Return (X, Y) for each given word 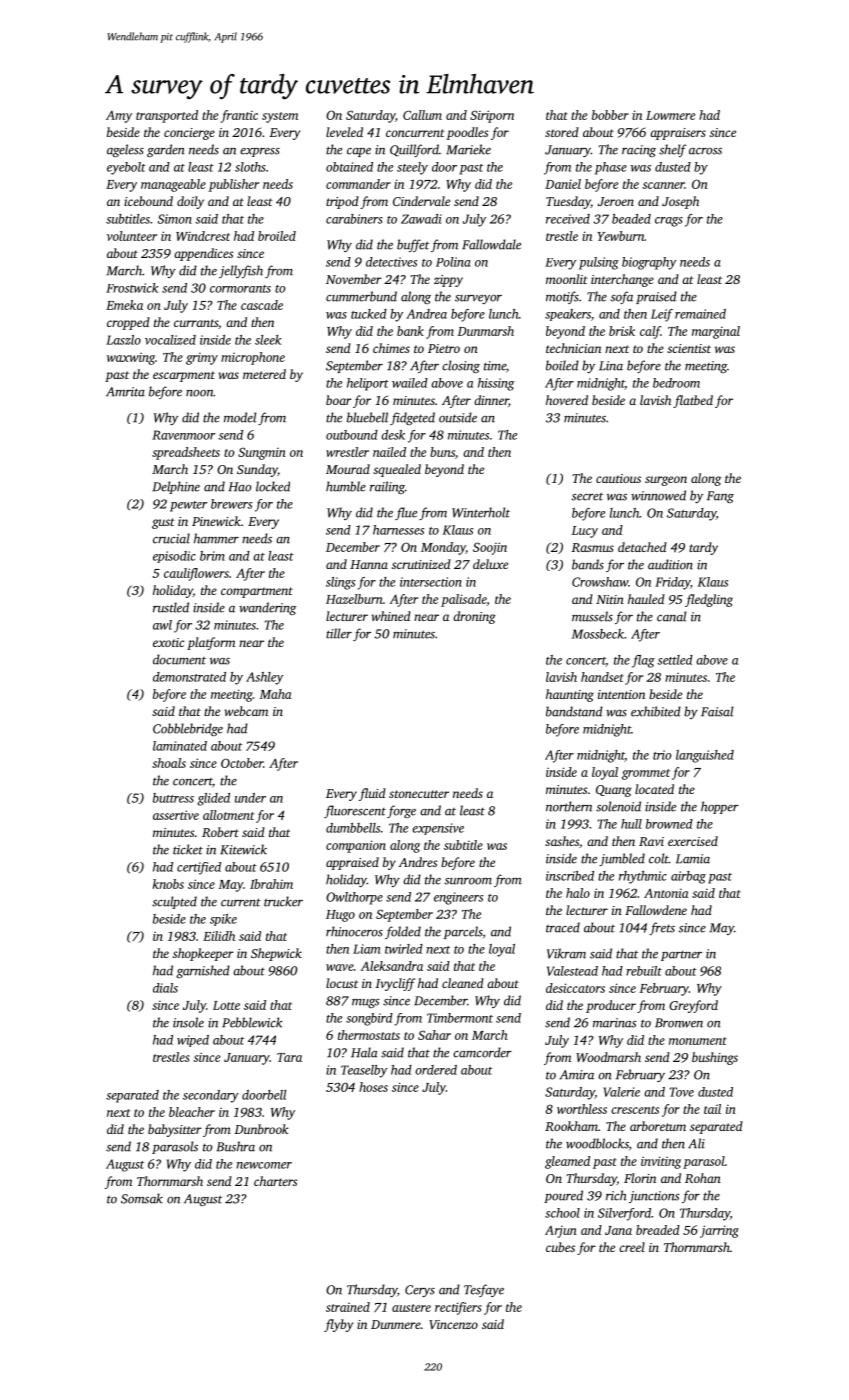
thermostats (369, 1035)
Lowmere (670, 115)
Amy (119, 117)
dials (165, 988)
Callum (422, 115)
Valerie (622, 1092)
